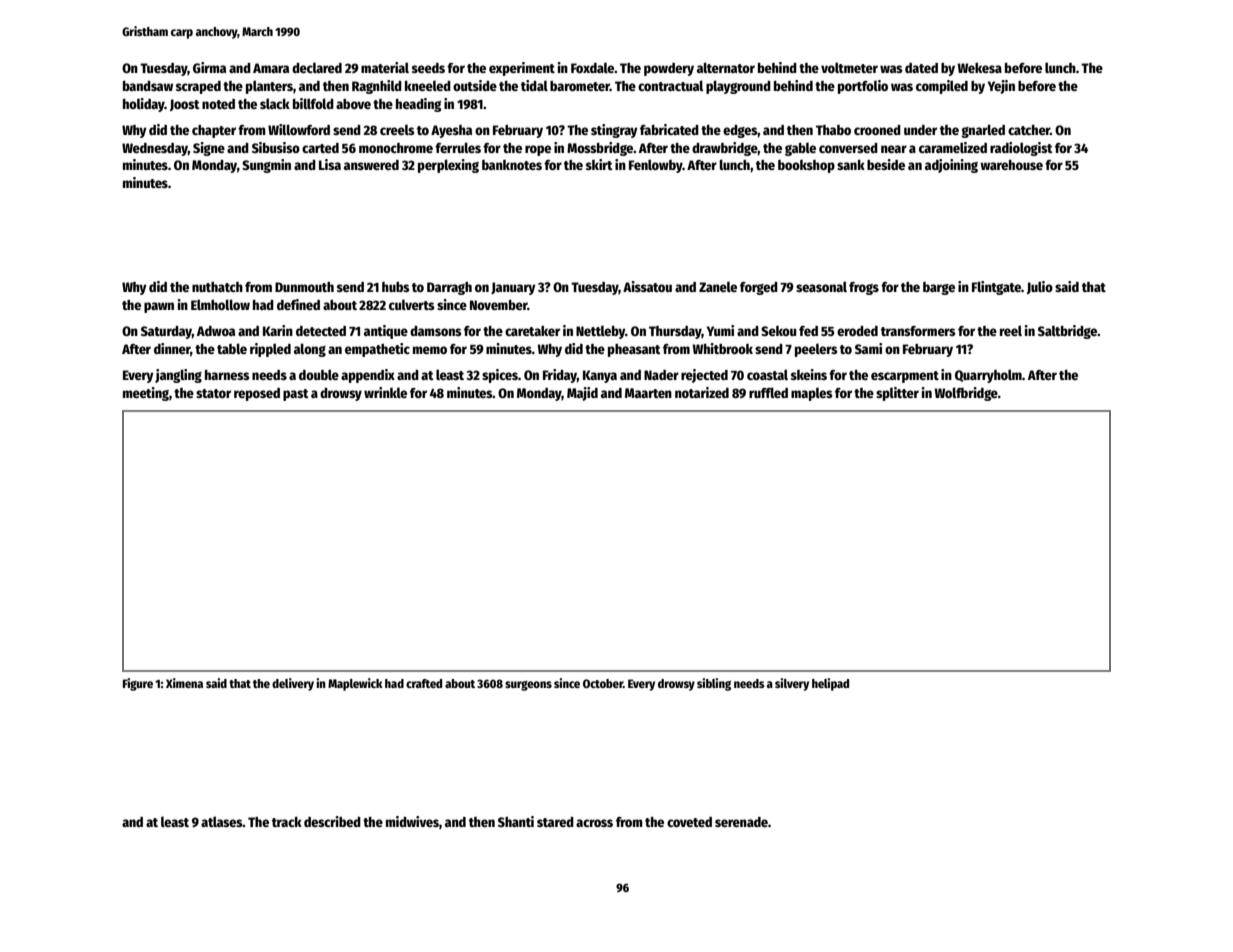 This screenshot has height=952, width=1233. What do you see at coordinates (332, 821) in the screenshot?
I see `described` at bounding box center [332, 821].
